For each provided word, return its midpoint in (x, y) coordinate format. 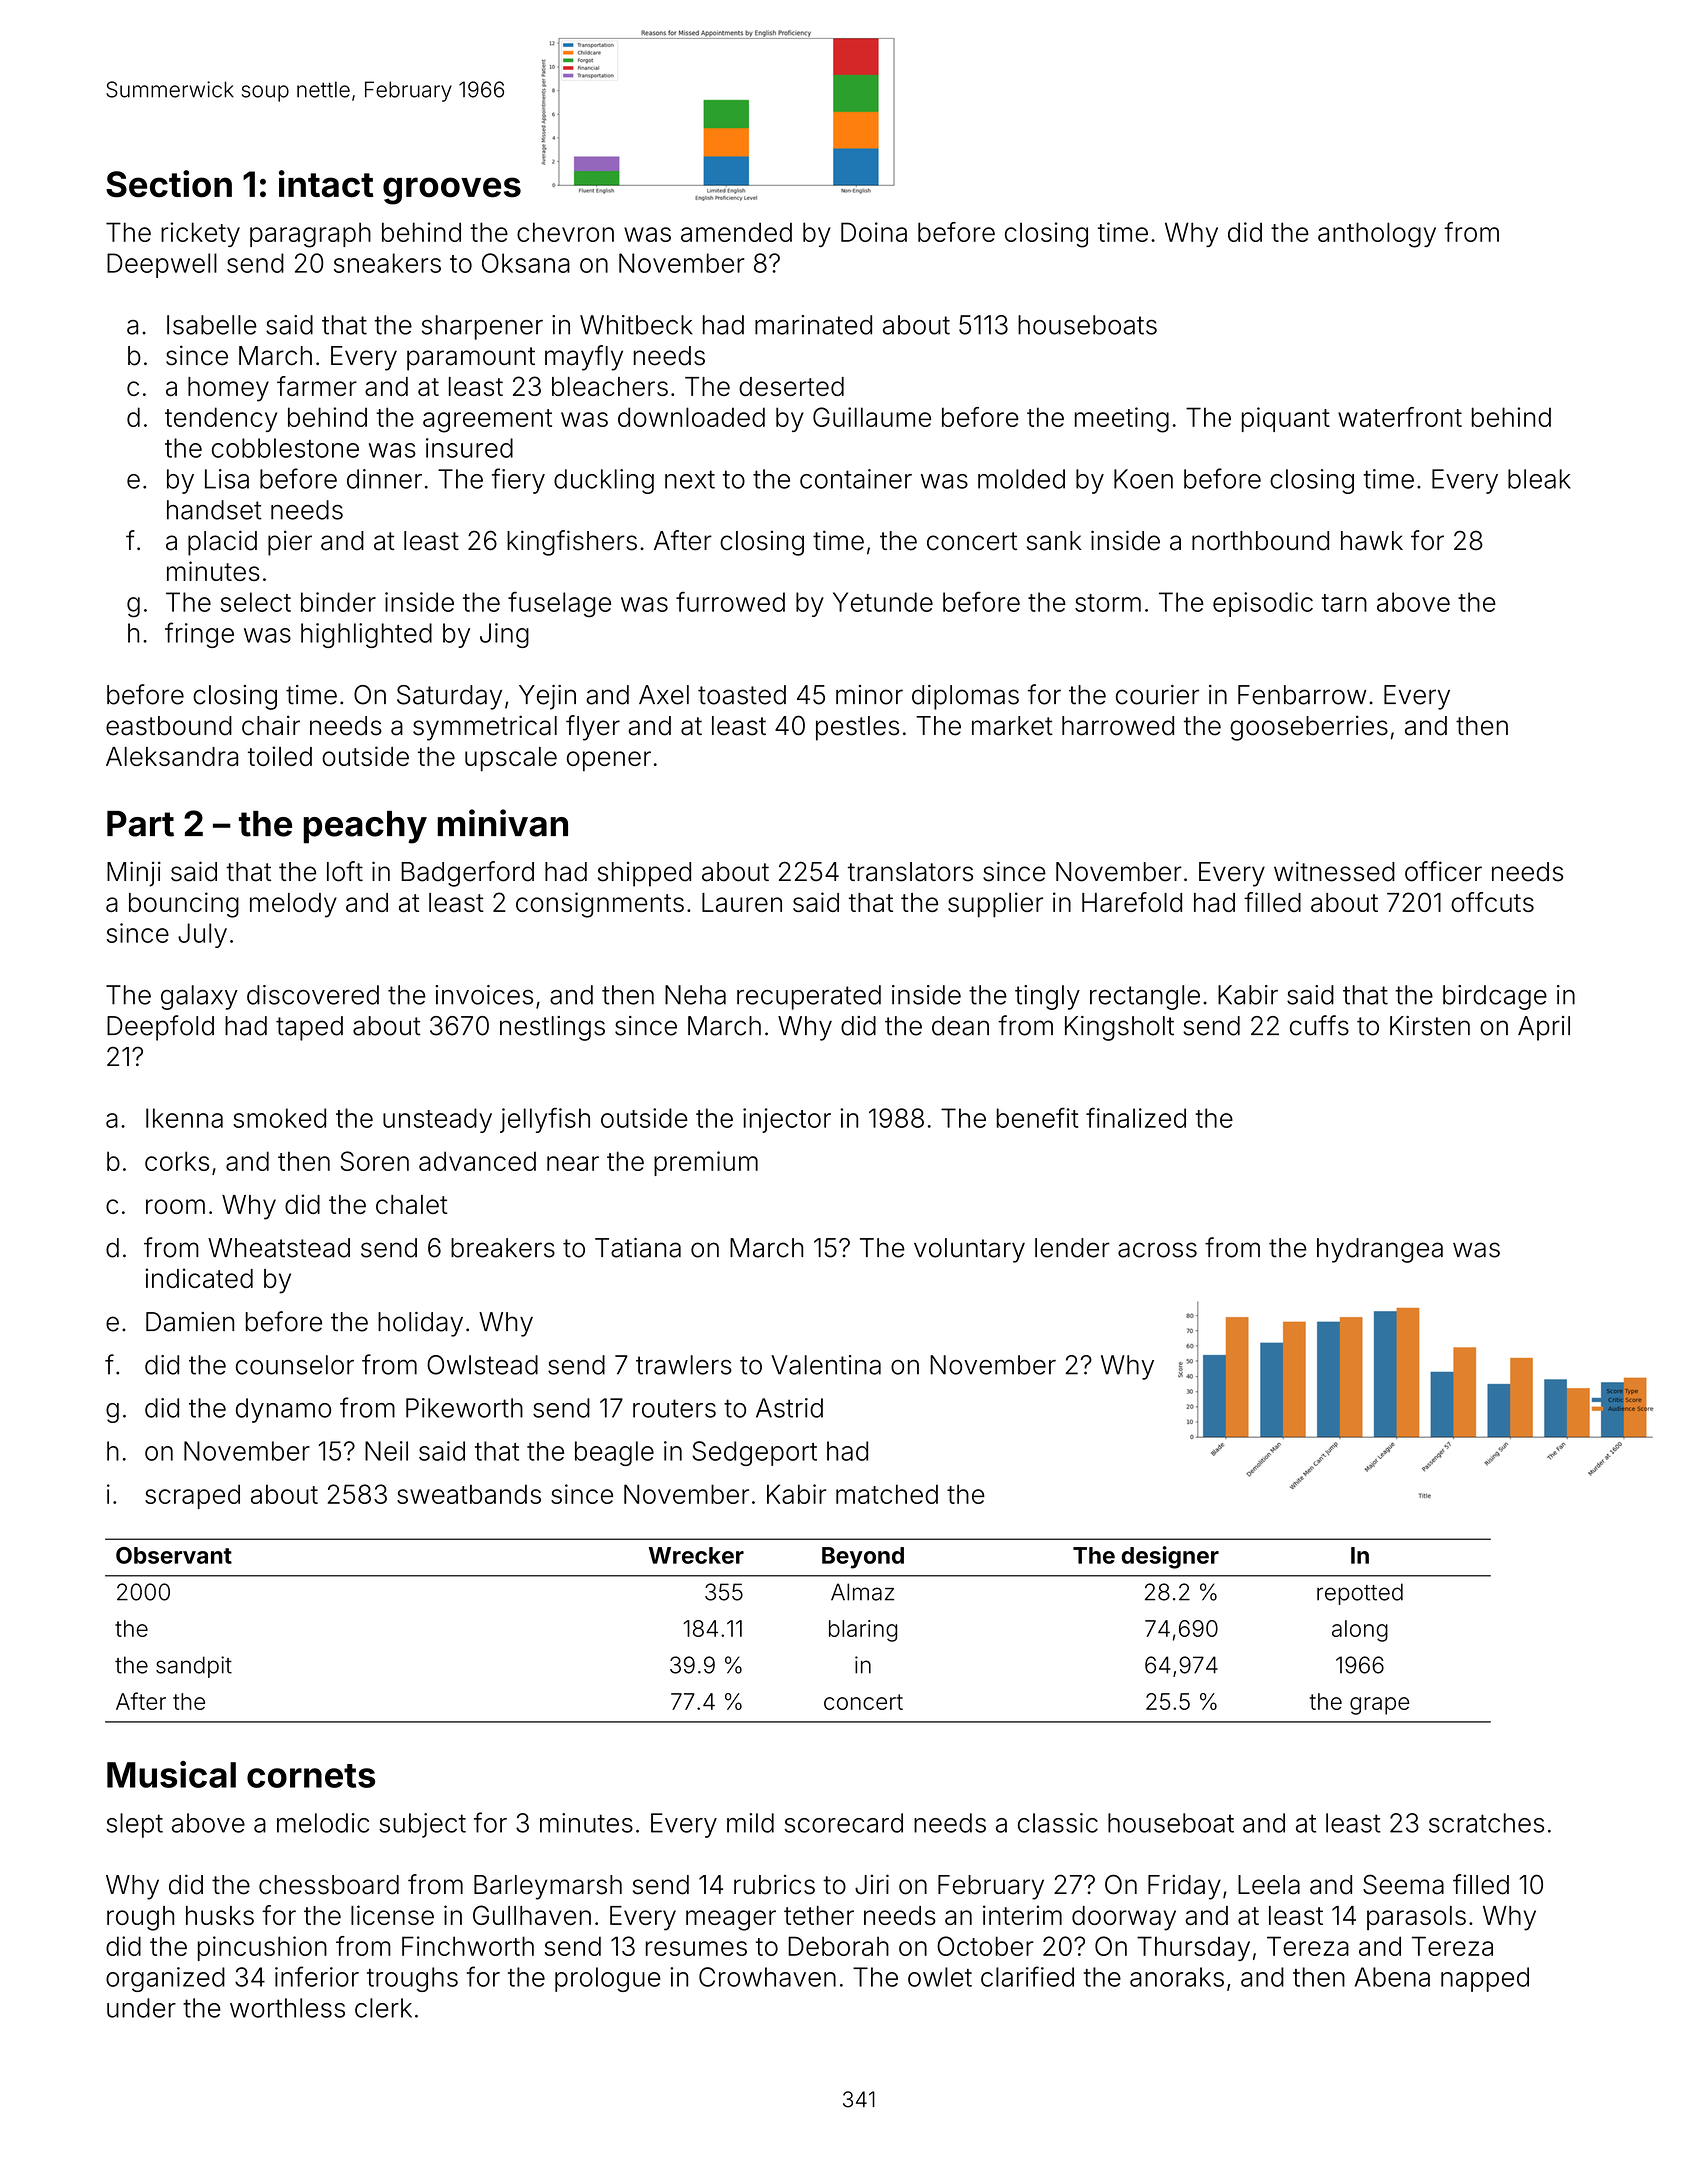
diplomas (965, 697)
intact (326, 184)
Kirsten (1430, 1026)
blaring (863, 1631)
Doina (874, 232)
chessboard (329, 1885)
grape (1379, 1706)
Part (140, 824)
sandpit (194, 1667)
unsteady (437, 1120)
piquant (1286, 419)
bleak (1539, 479)
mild (750, 1823)
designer (1170, 1557)
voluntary (969, 1250)
